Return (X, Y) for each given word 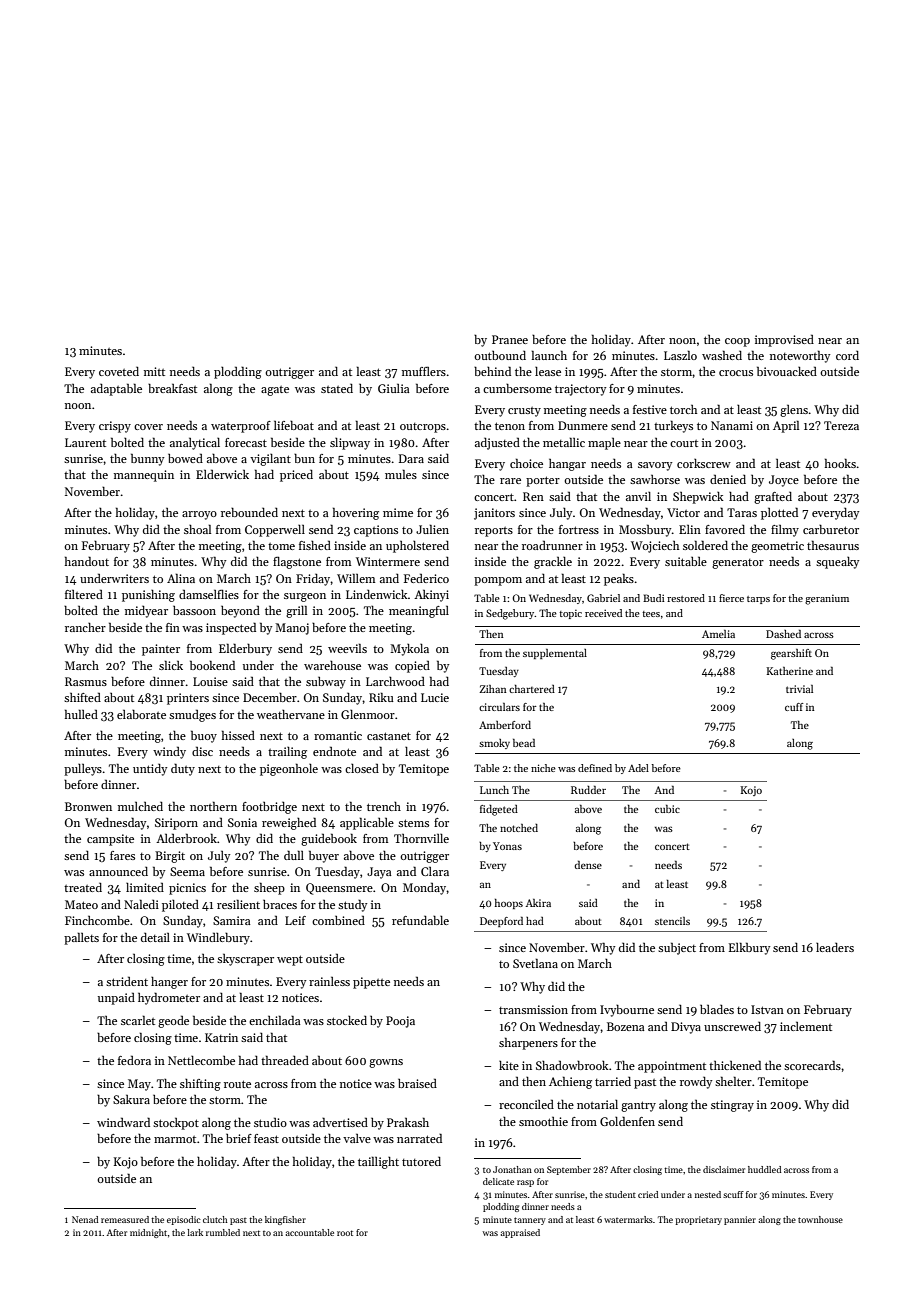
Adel (638, 768)
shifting (200, 1085)
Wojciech (655, 546)
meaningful (419, 611)
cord (847, 355)
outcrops (423, 428)
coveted (119, 371)
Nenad (85, 1219)
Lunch (494, 790)
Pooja (400, 1022)
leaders (835, 947)
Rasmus (86, 681)
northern (213, 806)
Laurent (85, 442)
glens (794, 410)
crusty (524, 412)
